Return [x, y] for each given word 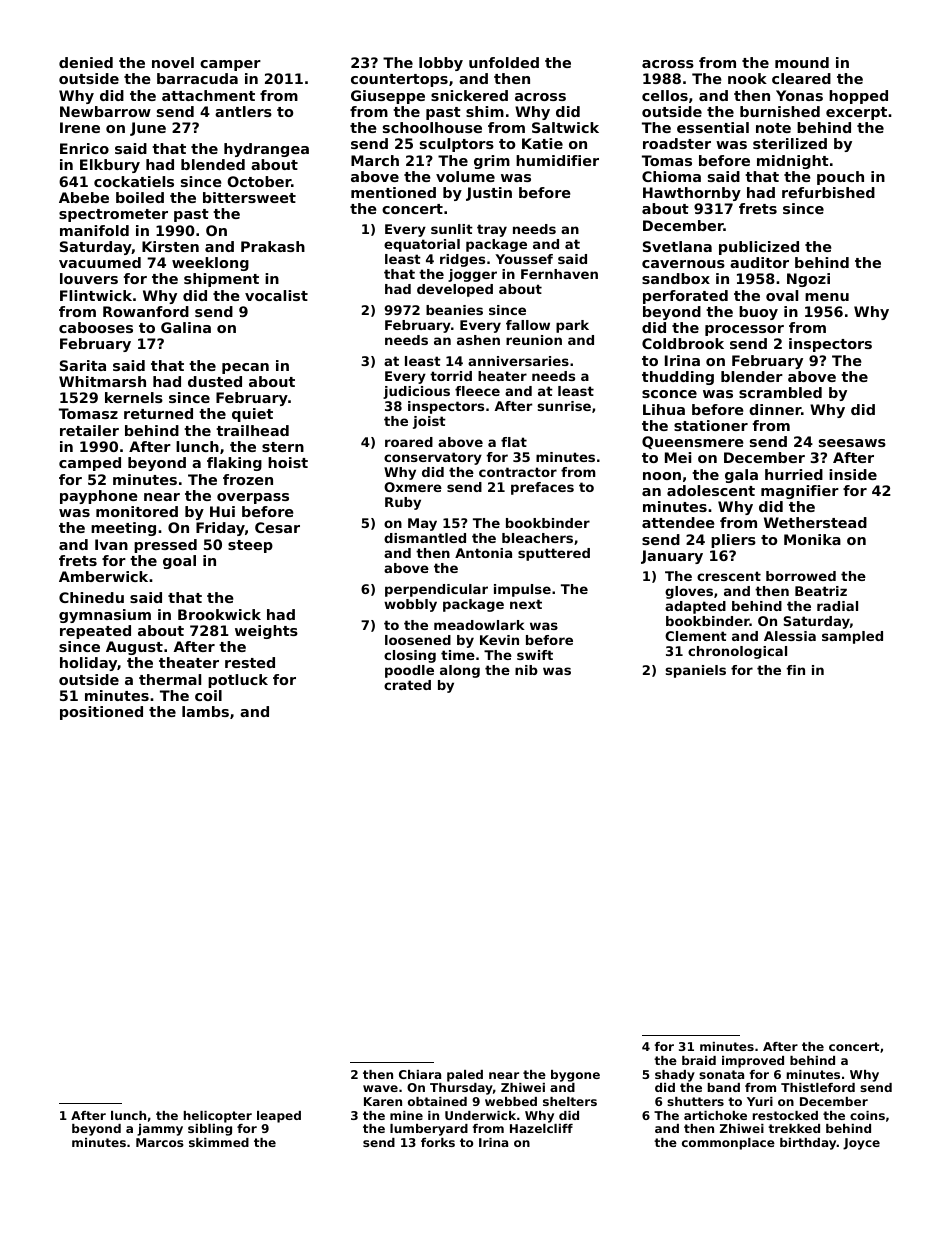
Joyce [861, 1144]
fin [795, 670]
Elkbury [110, 166]
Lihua [664, 409]
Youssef [524, 259]
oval [782, 295]
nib [526, 670]
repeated [95, 632]
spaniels [696, 671]
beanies [454, 310]
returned [158, 413]
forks [438, 1142]
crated [407, 685]
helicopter [218, 1117]
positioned [101, 713]
